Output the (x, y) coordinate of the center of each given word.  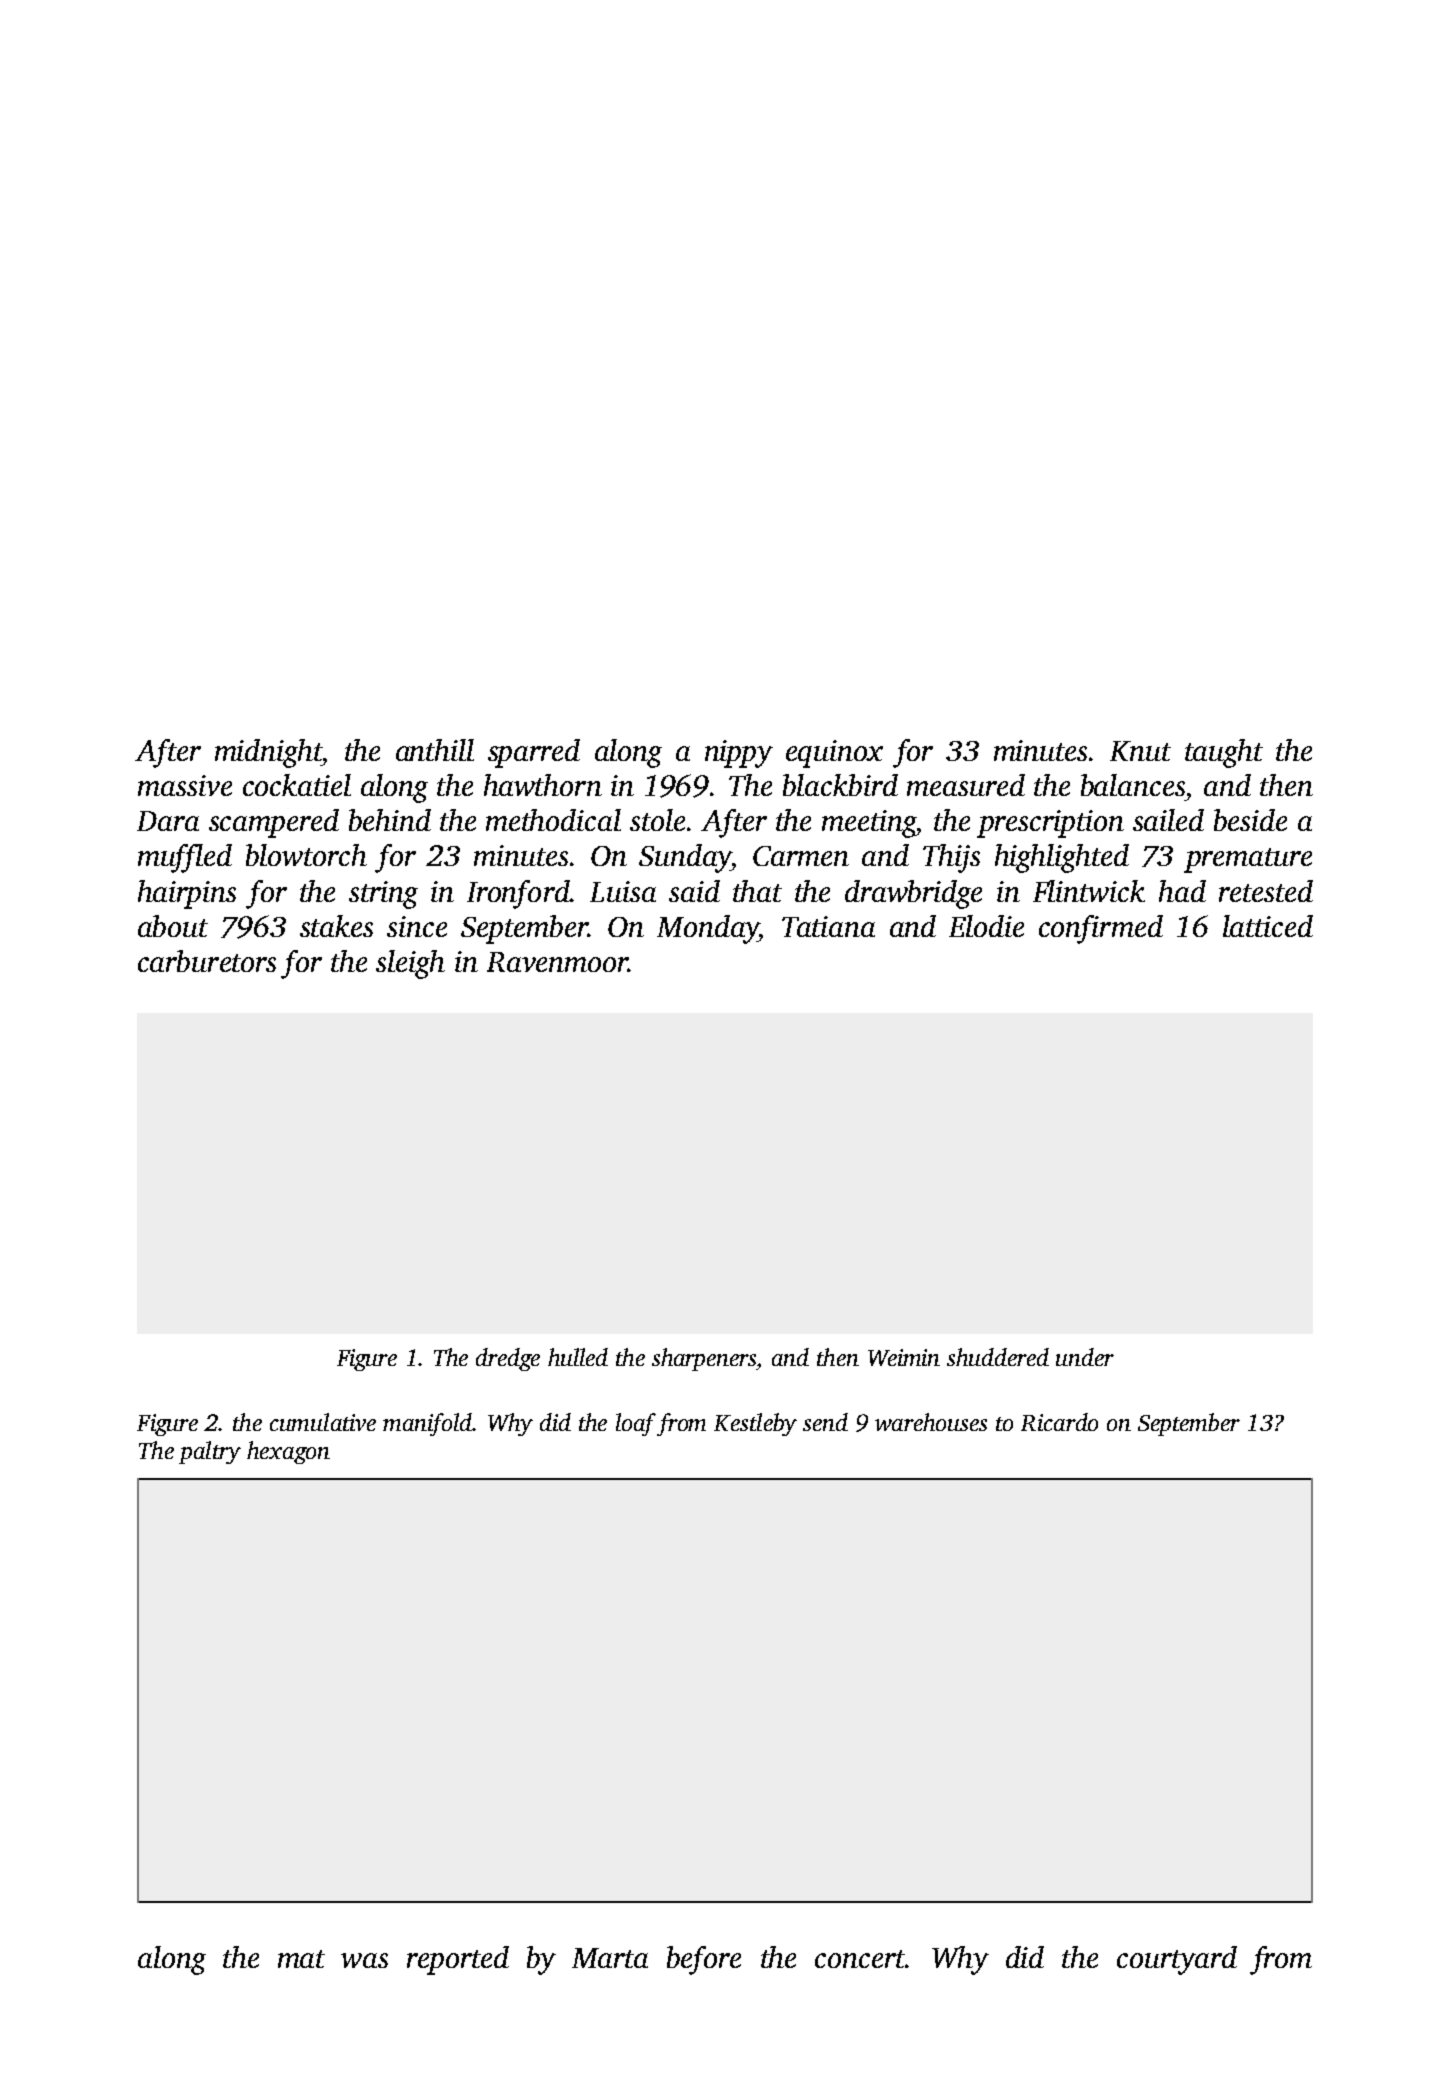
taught (1224, 753)
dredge (508, 1359)
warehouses (931, 1422)
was (364, 1960)
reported (458, 1960)
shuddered (998, 1357)
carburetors (207, 961)
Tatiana (828, 926)
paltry (210, 1452)
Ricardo (1059, 1422)
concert (860, 1959)
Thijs (951, 858)
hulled (578, 1357)
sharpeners (704, 1359)
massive (185, 785)
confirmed (1101, 929)
